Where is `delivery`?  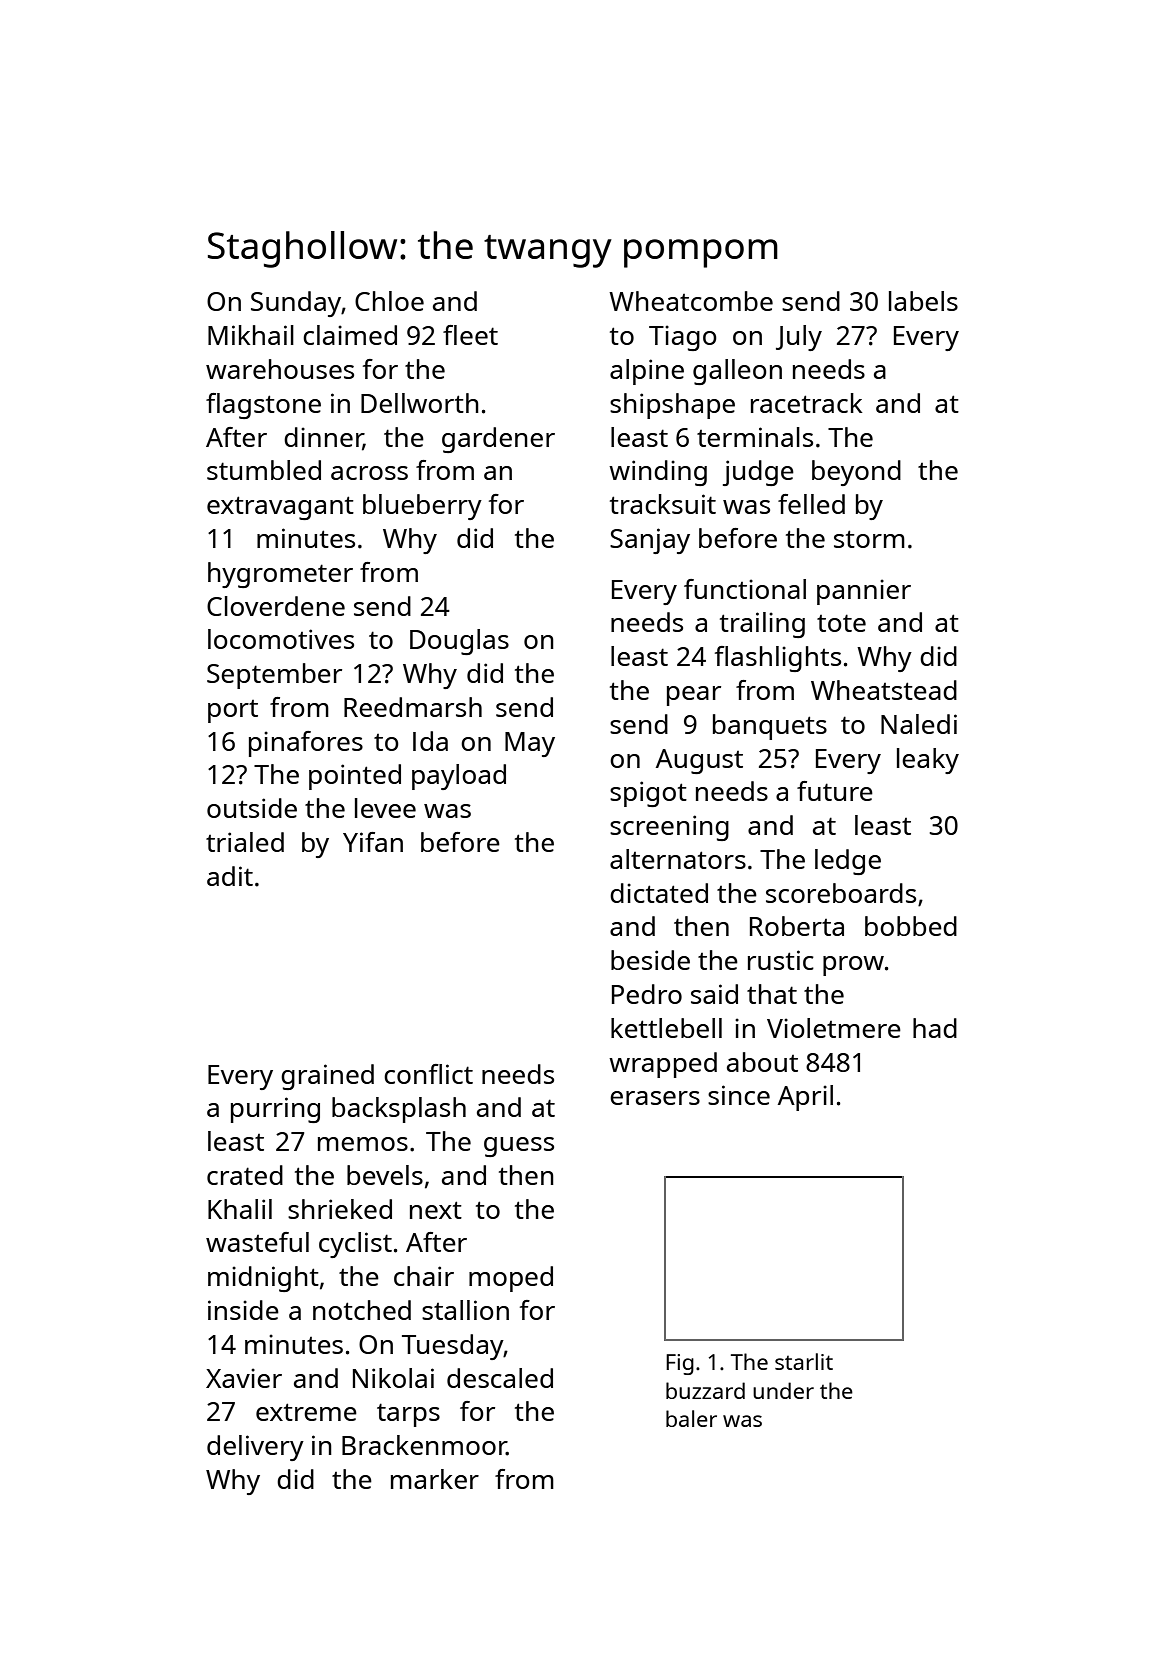
delivery is located at coordinates (255, 1448).
